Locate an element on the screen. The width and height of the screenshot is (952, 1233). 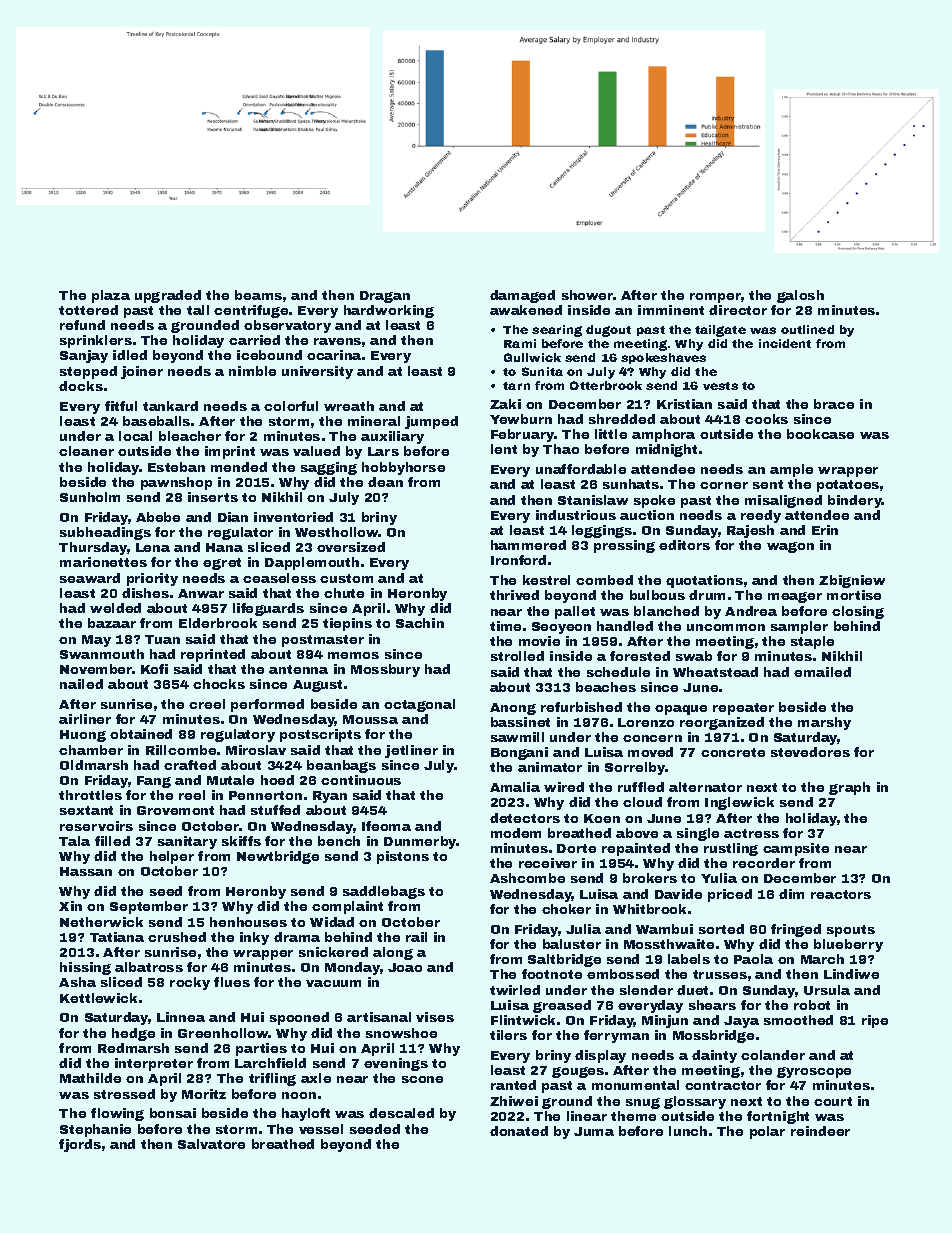
Sachin is located at coordinates (420, 623).
